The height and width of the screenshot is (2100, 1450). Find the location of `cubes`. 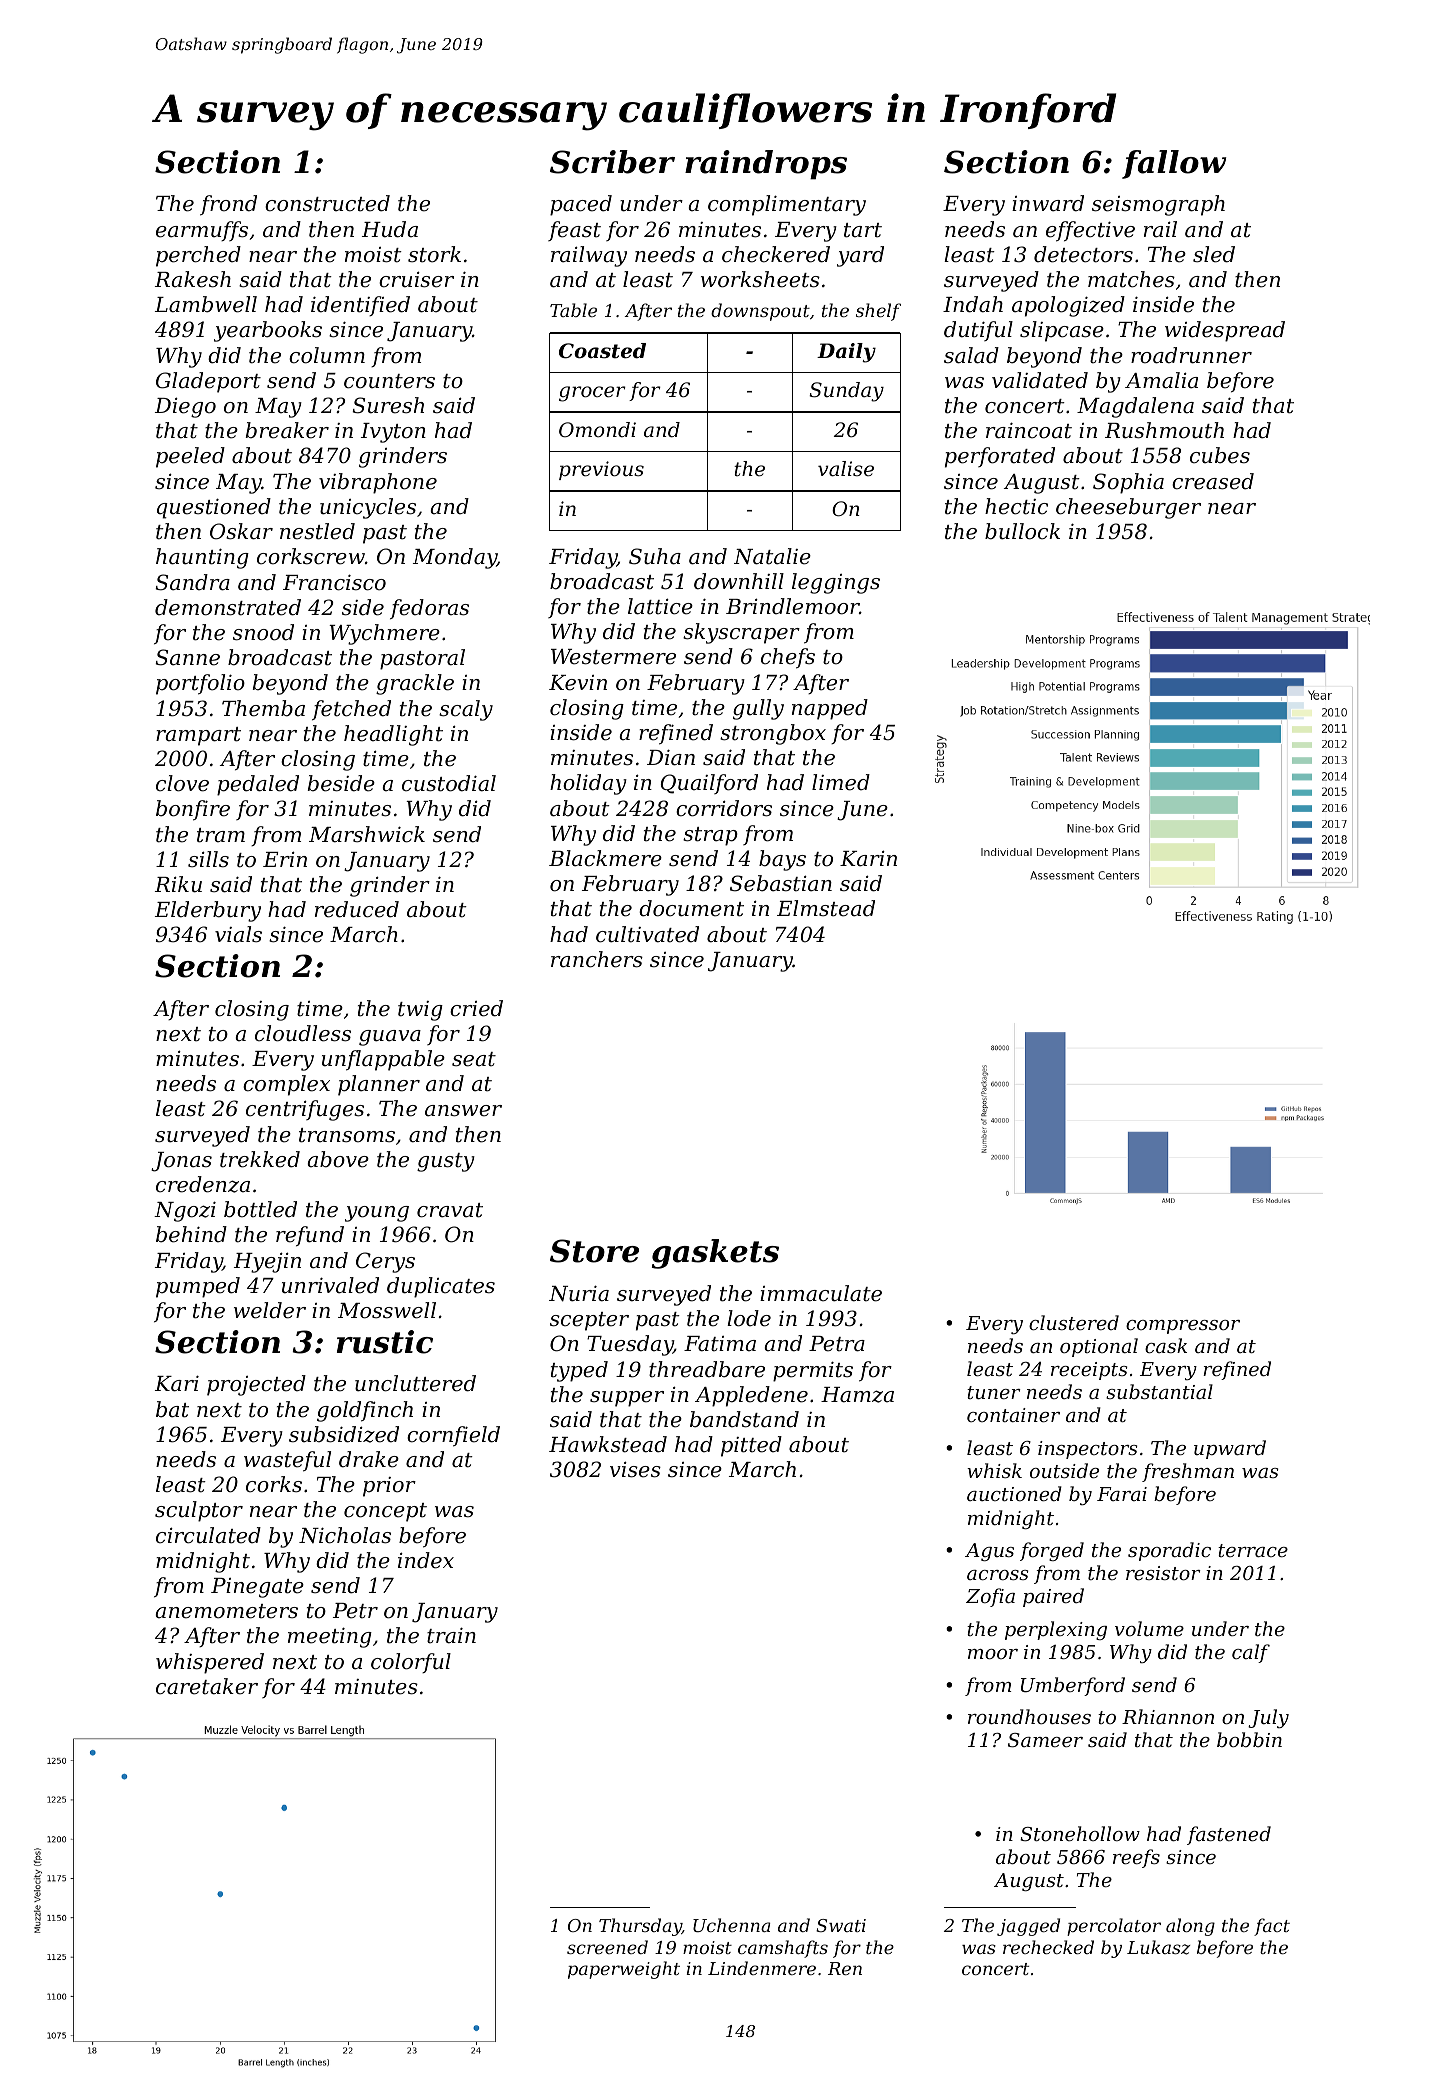

cubes is located at coordinates (1220, 455).
